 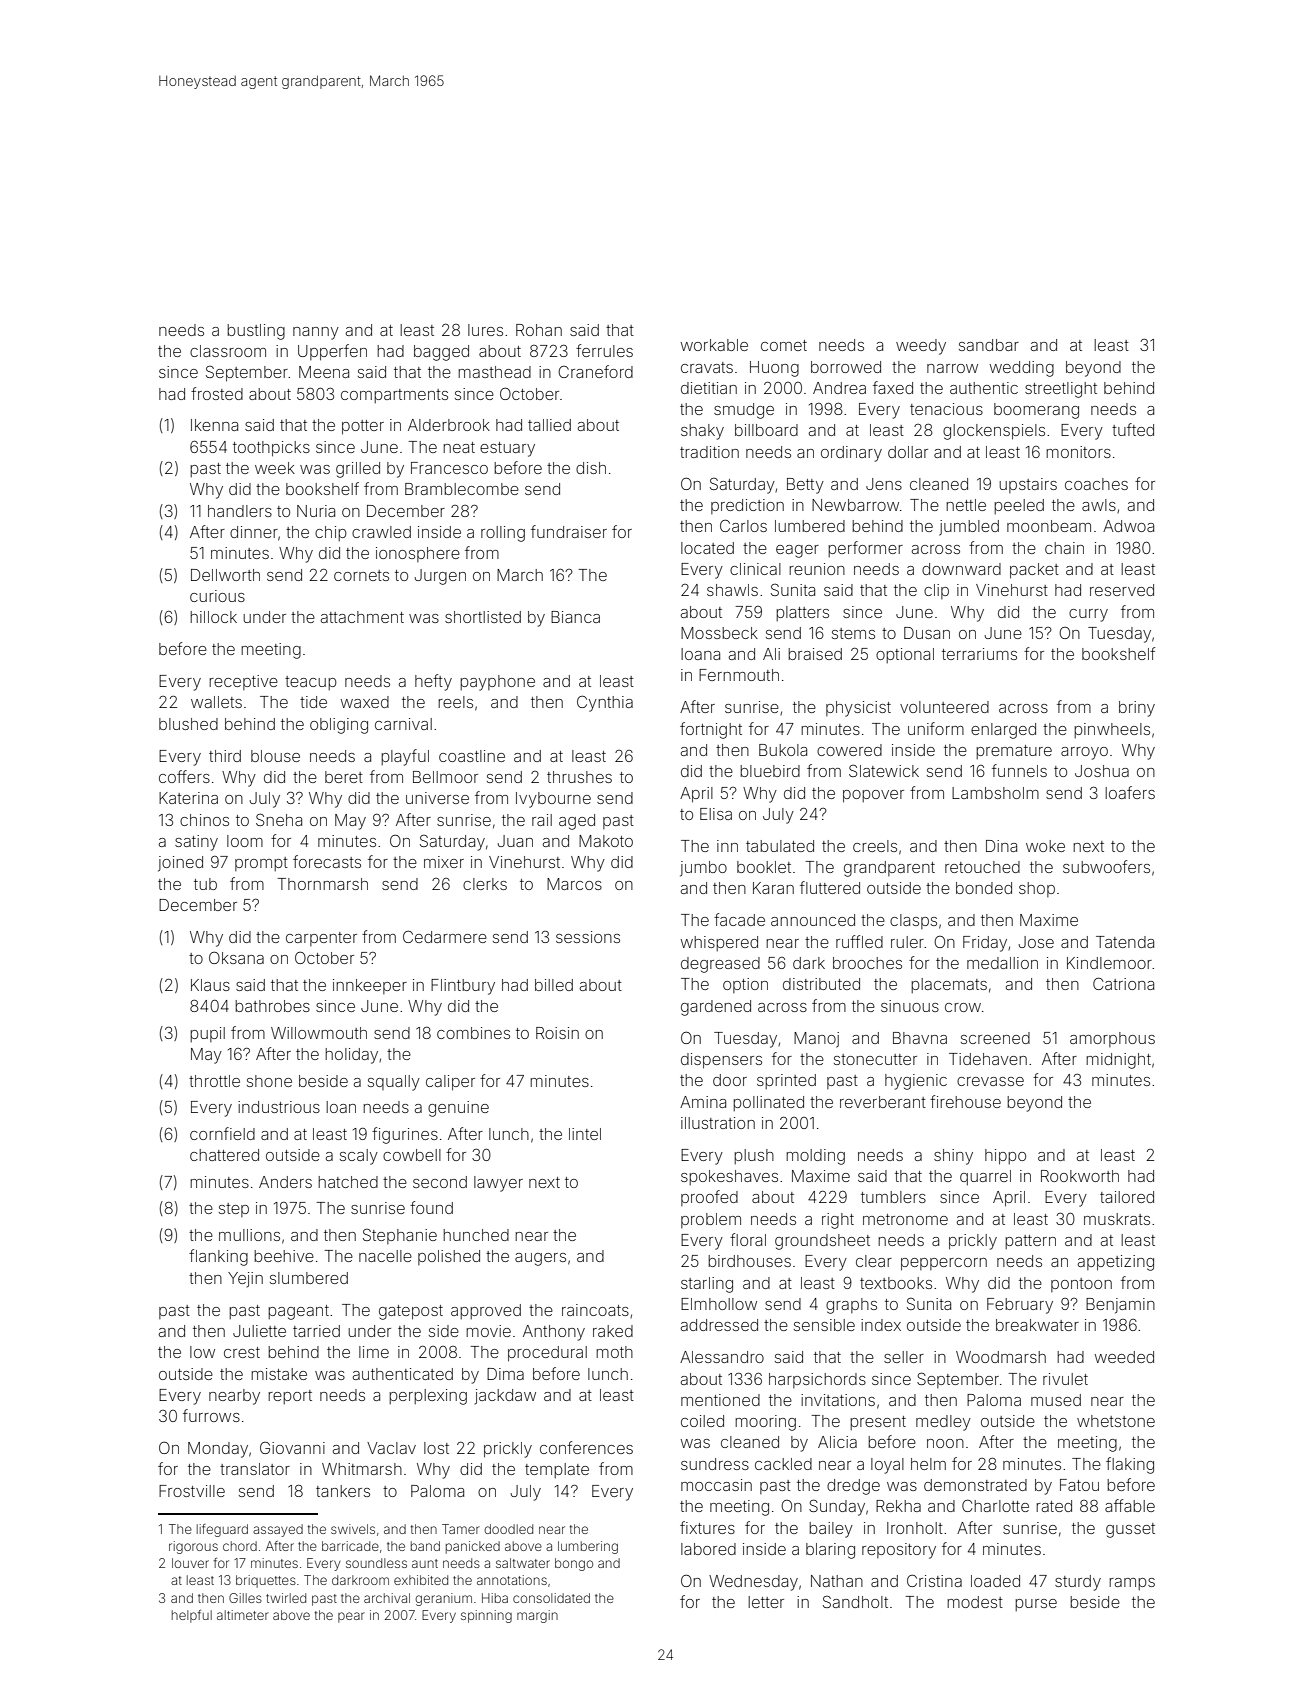 I want to click on genuine, so click(x=458, y=1109).
